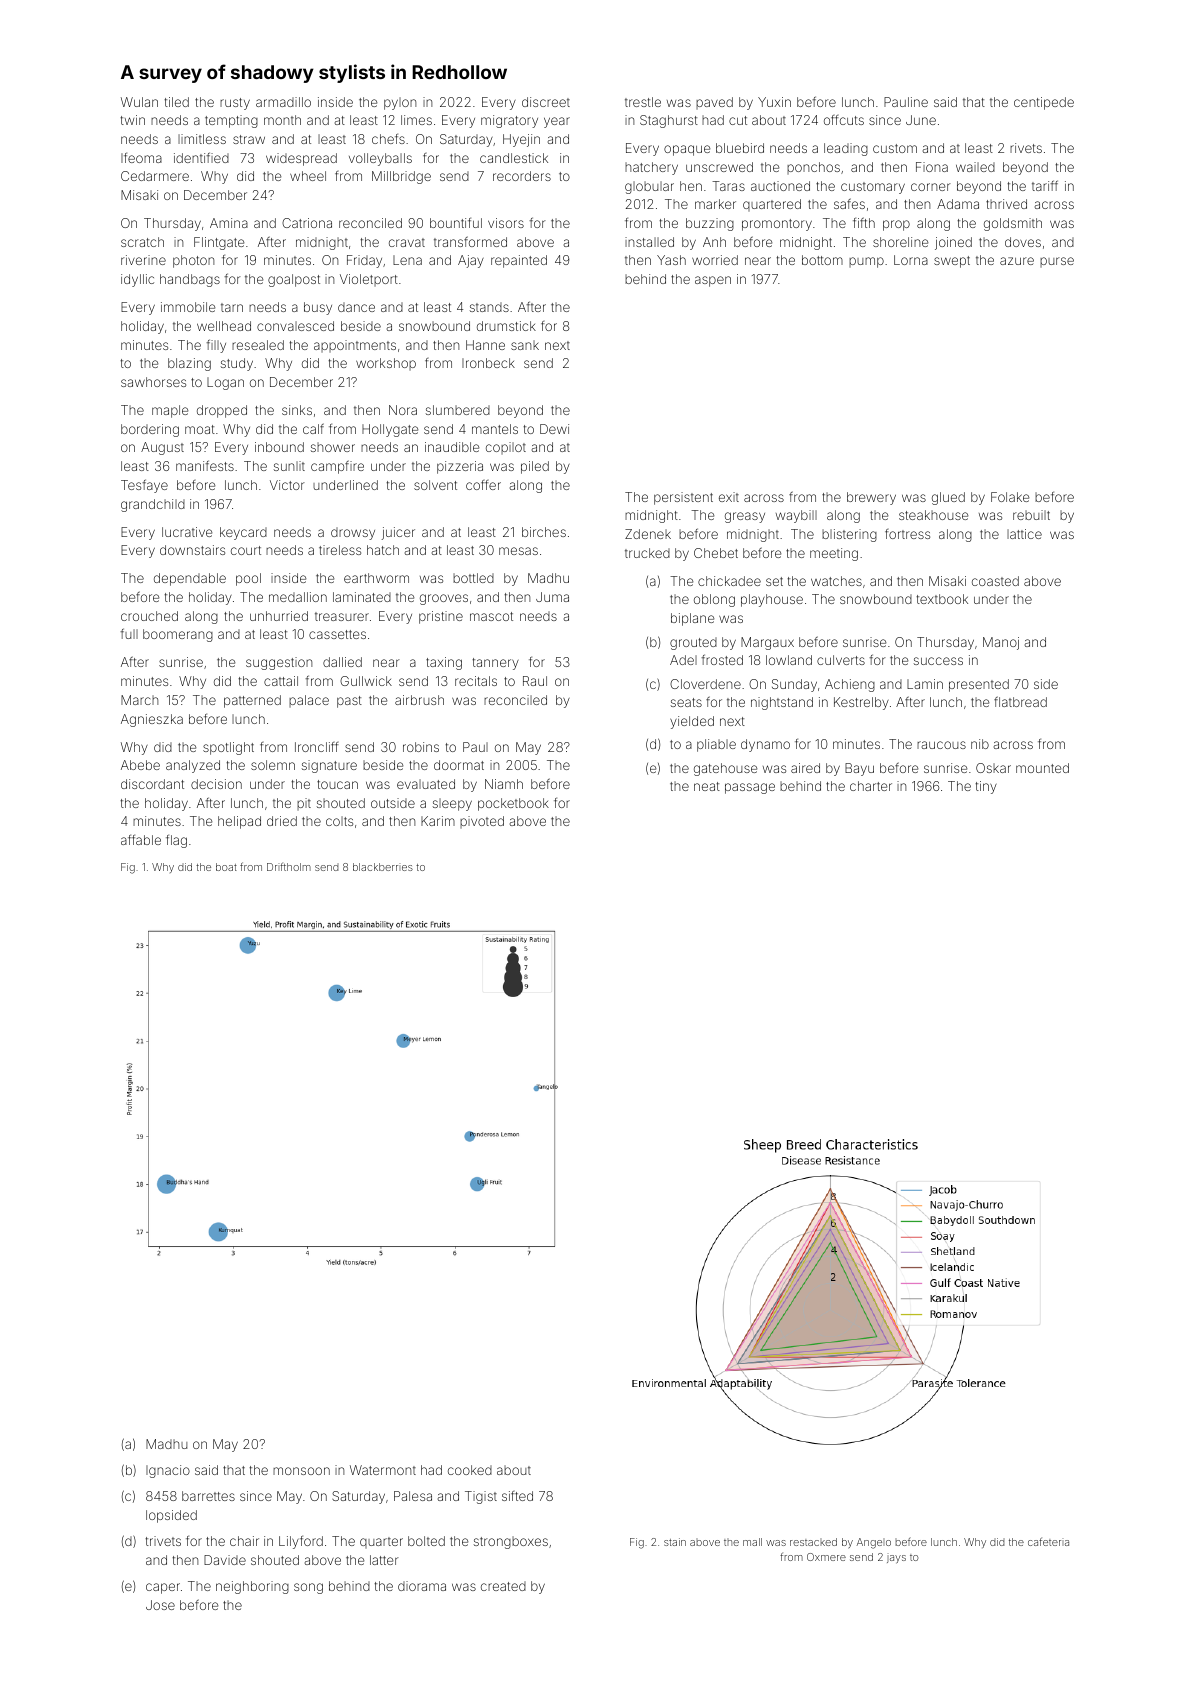 The width and height of the page is (1195, 1690). What do you see at coordinates (519, 261) in the page?
I see `repainted` at bounding box center [519, 261].
